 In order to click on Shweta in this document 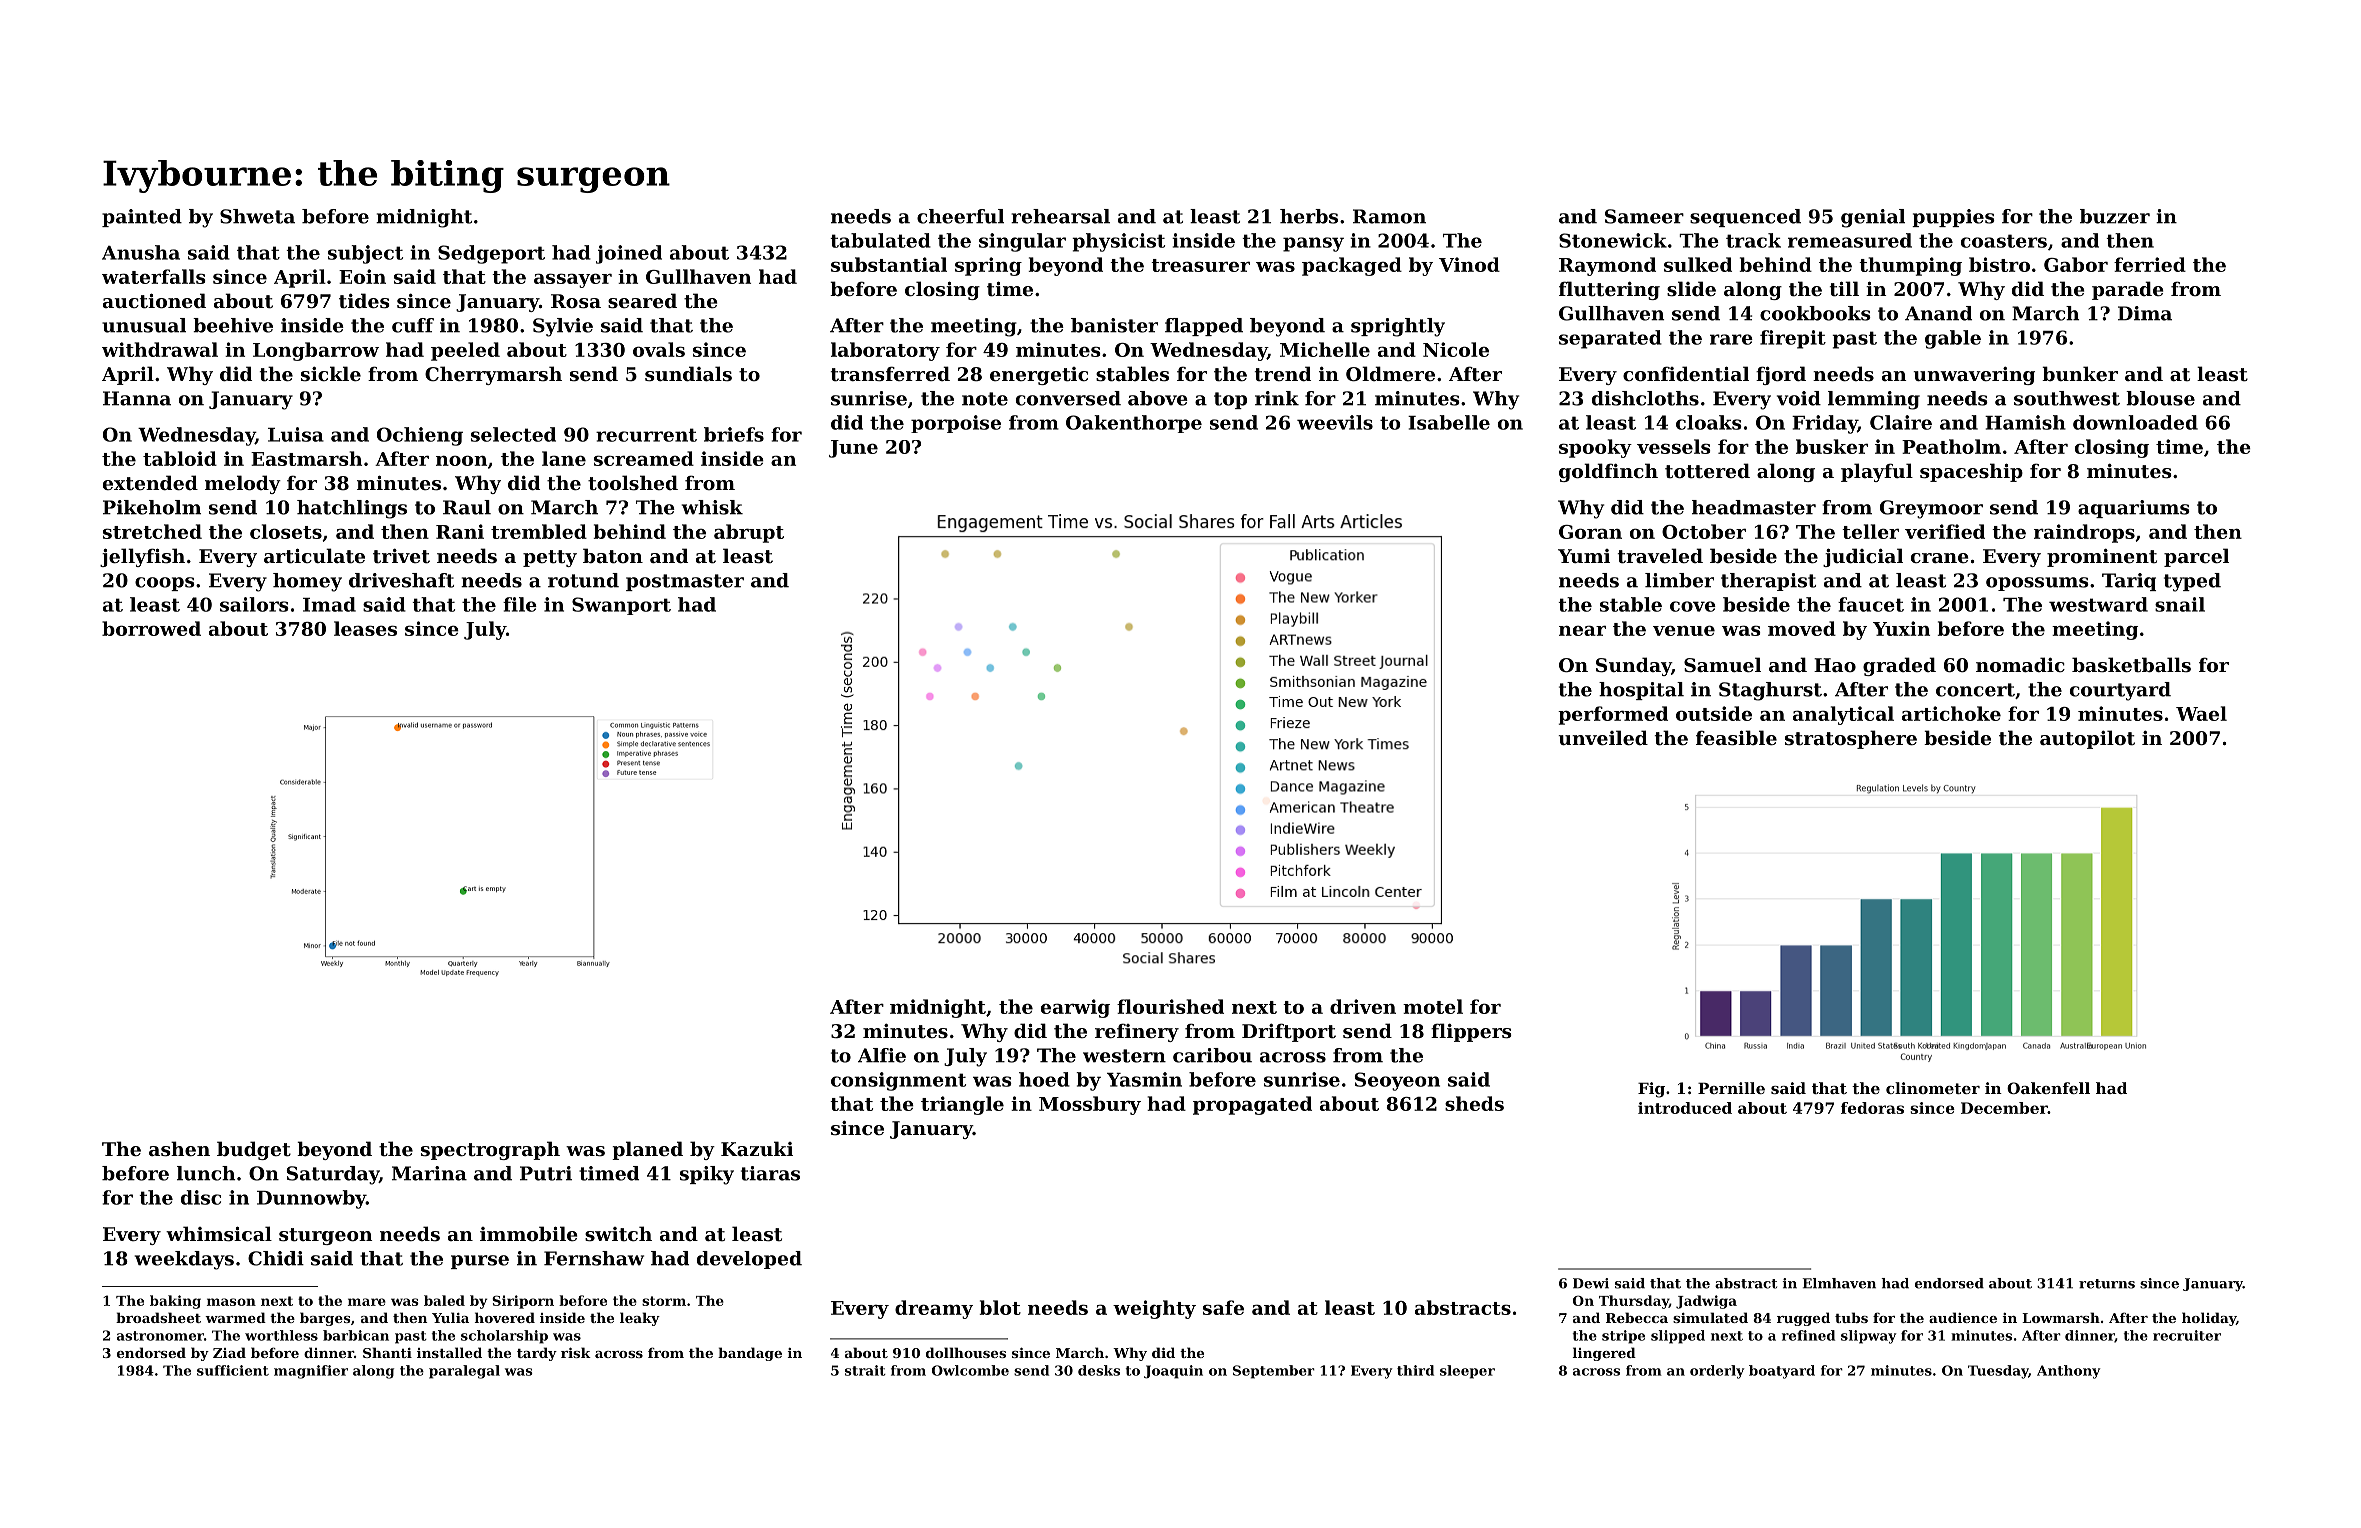, I will do `click(257, 216)`.
